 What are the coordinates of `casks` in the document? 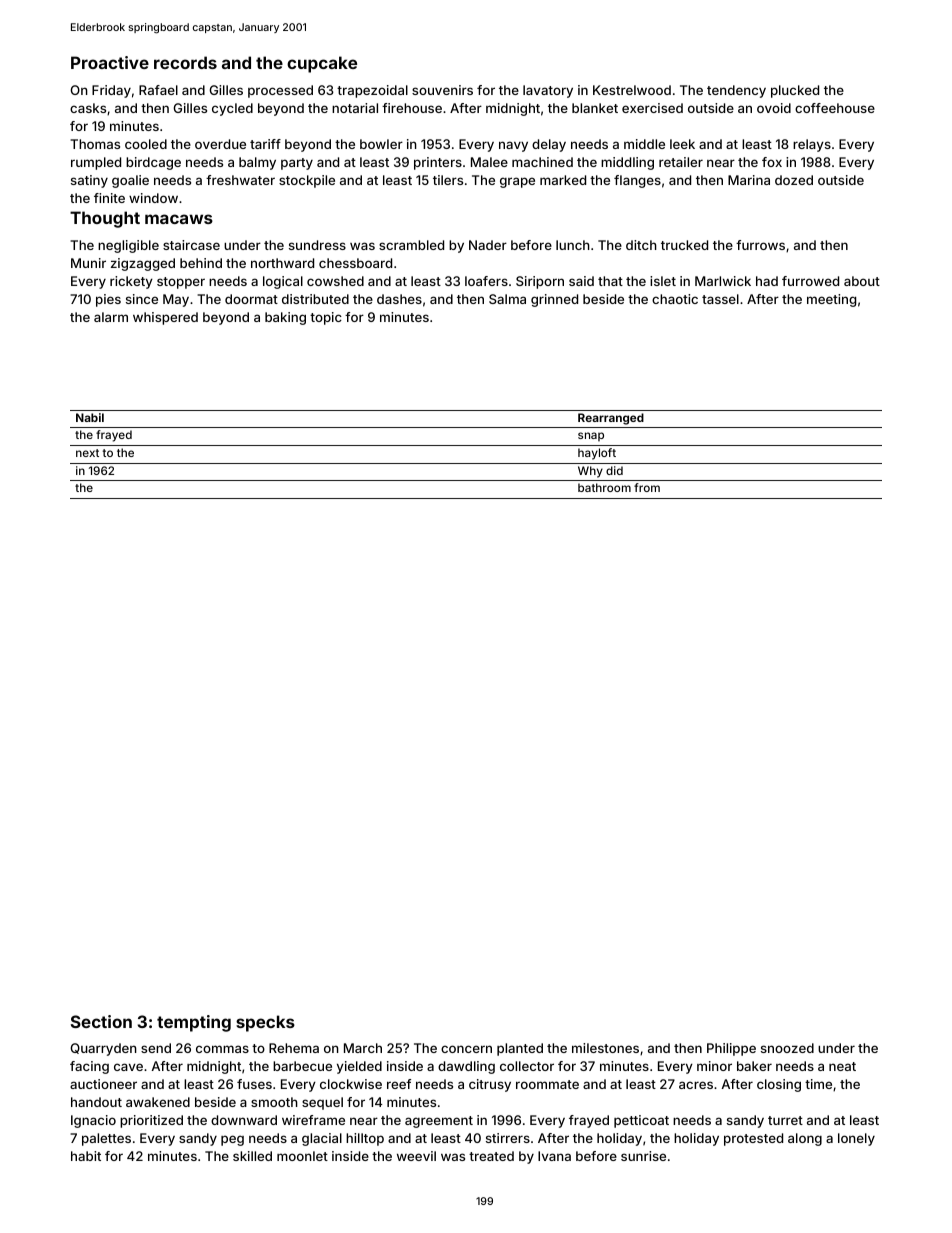 It's located at (88, 108).
